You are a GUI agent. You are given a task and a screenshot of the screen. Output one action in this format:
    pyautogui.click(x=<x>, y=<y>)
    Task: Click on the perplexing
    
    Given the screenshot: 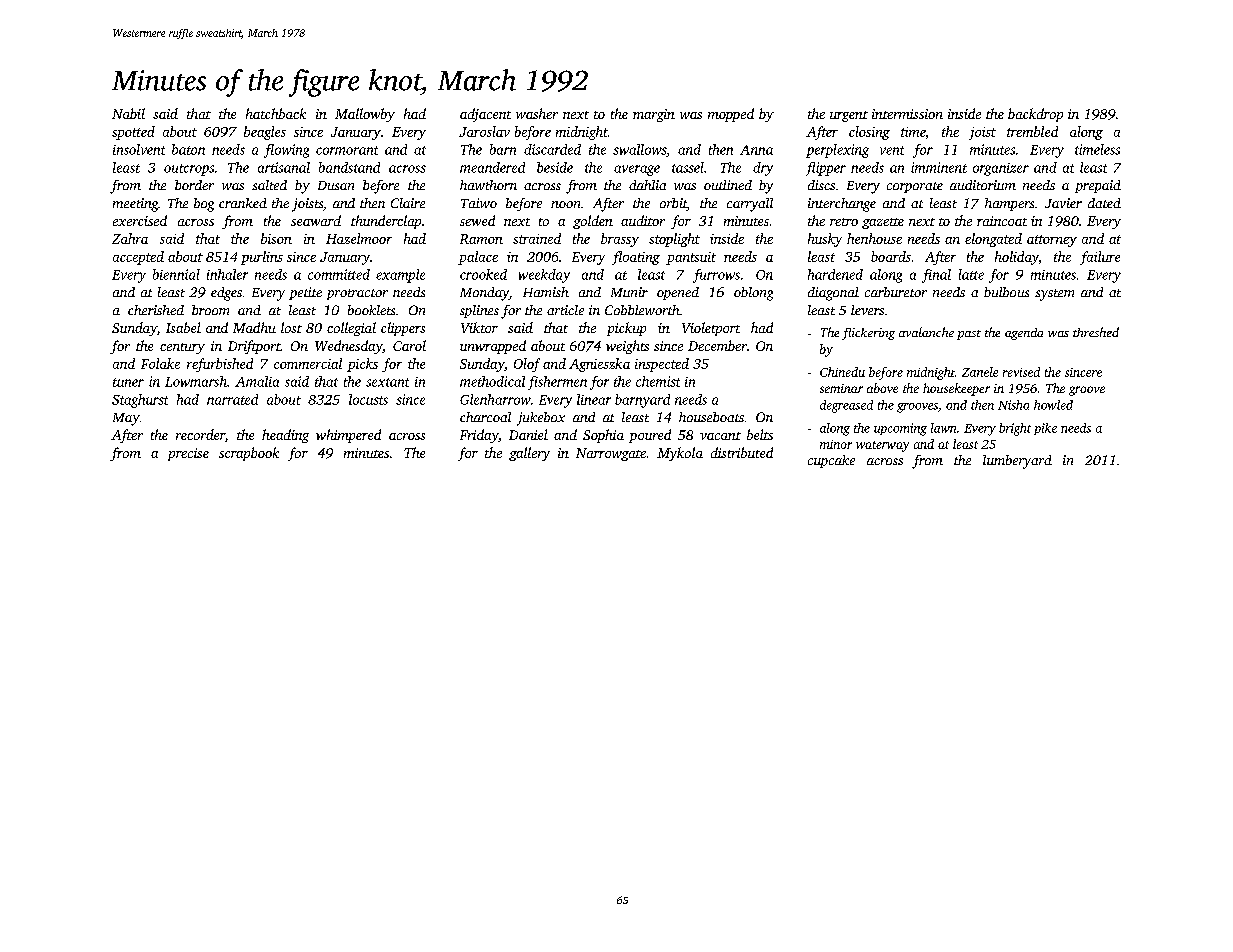 What is the action you would take?
    pyautogui.click(x=837, y=151)
